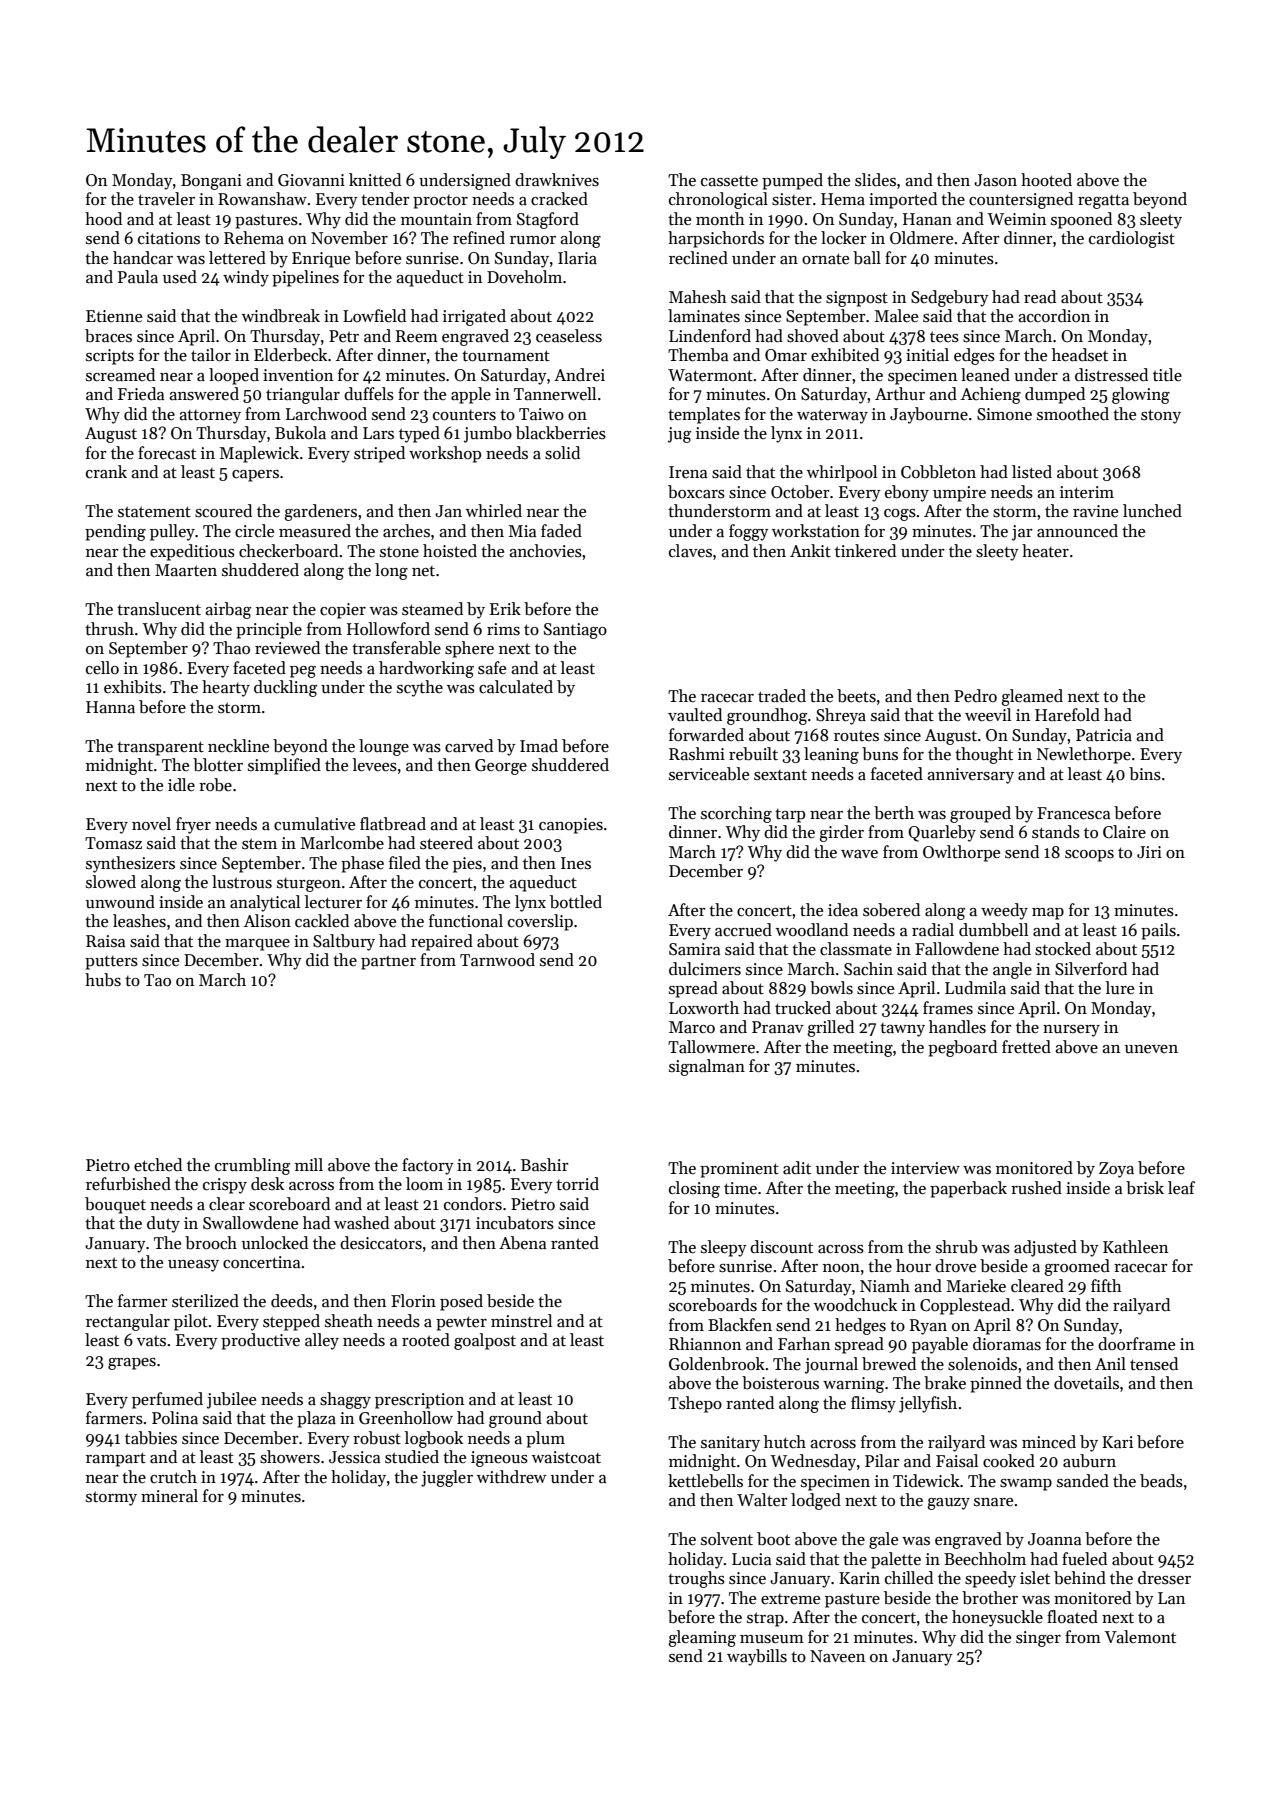  What do you see at coordinates (975, 696) in the screenshot?
I see `Pedro` at bounding box center [975, 696].
